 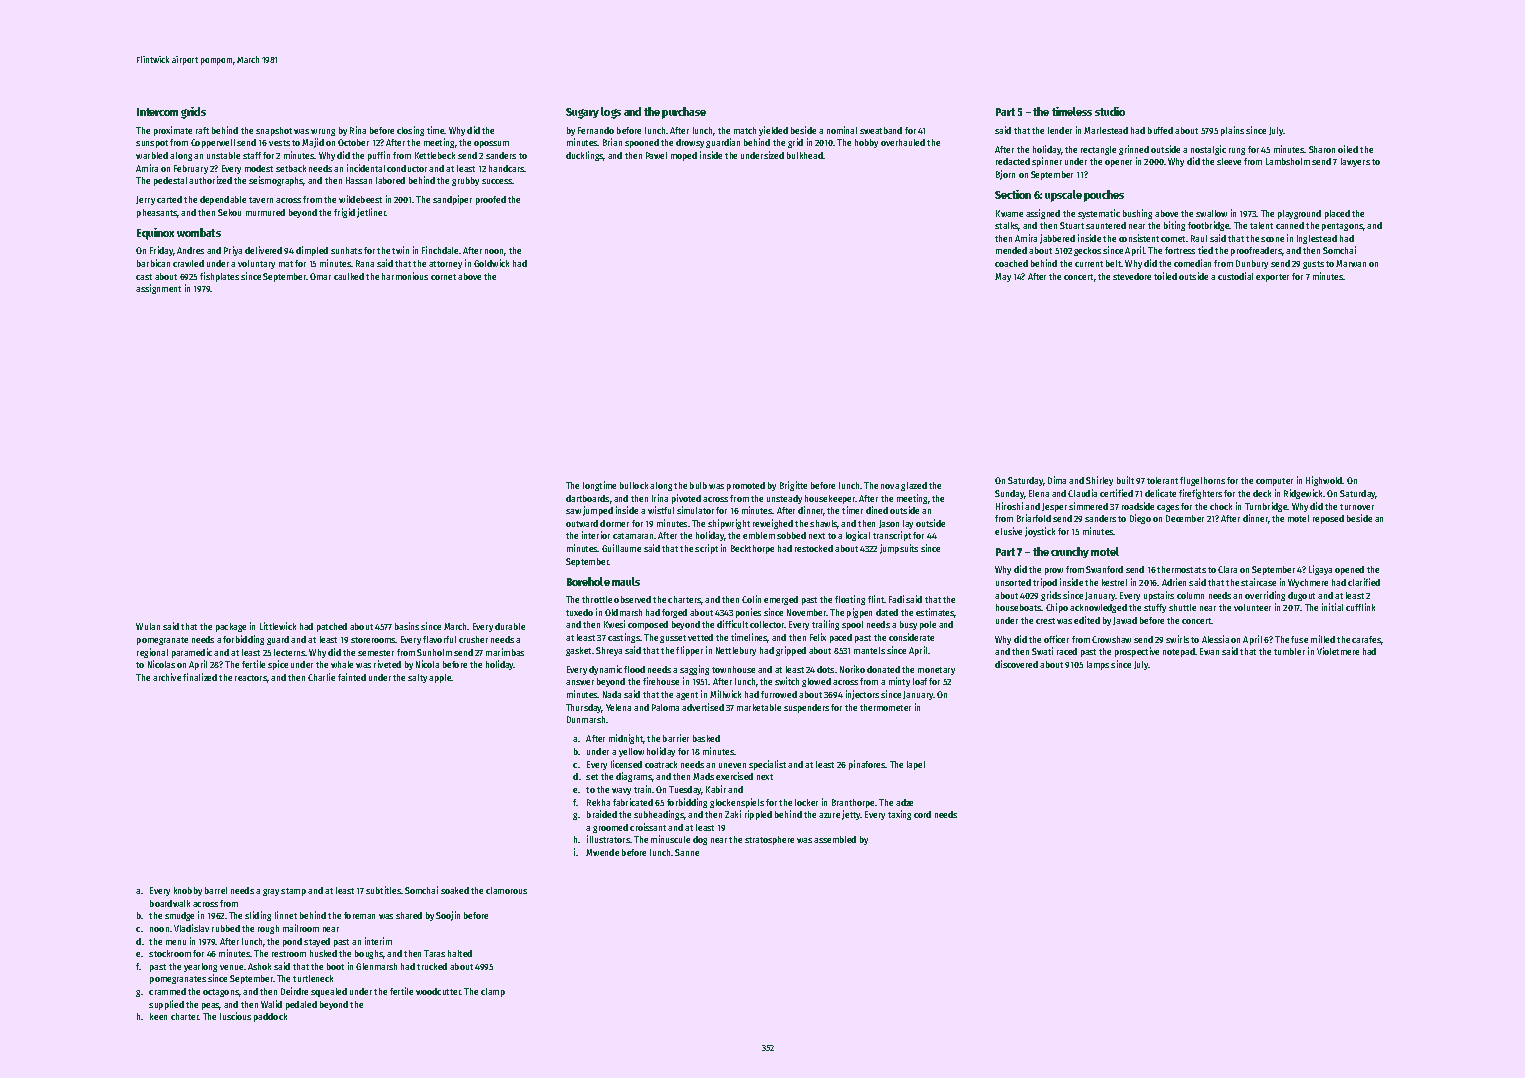 I want to click on rippled, so click(x=758, y=815).
